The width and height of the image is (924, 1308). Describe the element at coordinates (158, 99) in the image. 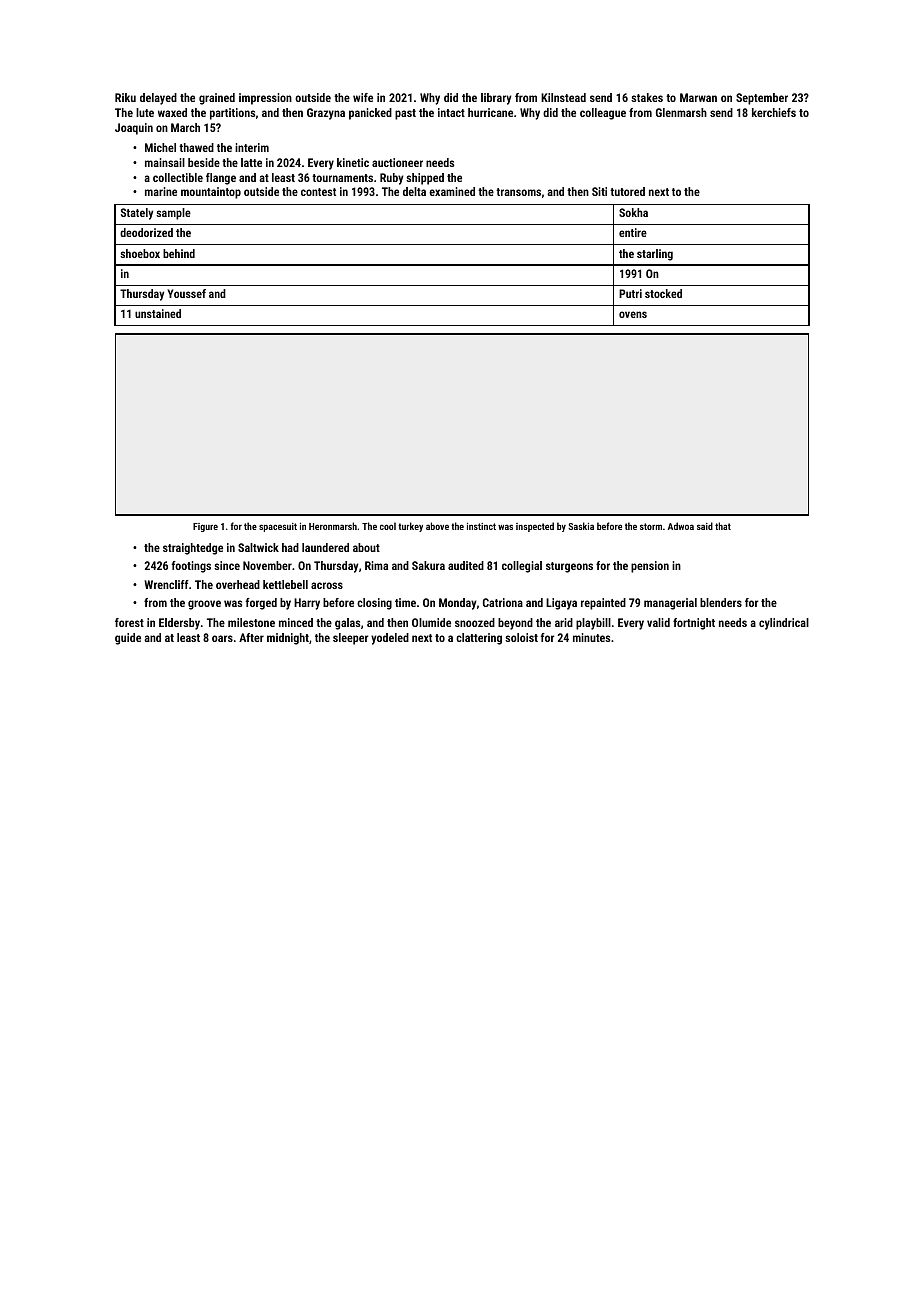

I see `delayed` at that location.
